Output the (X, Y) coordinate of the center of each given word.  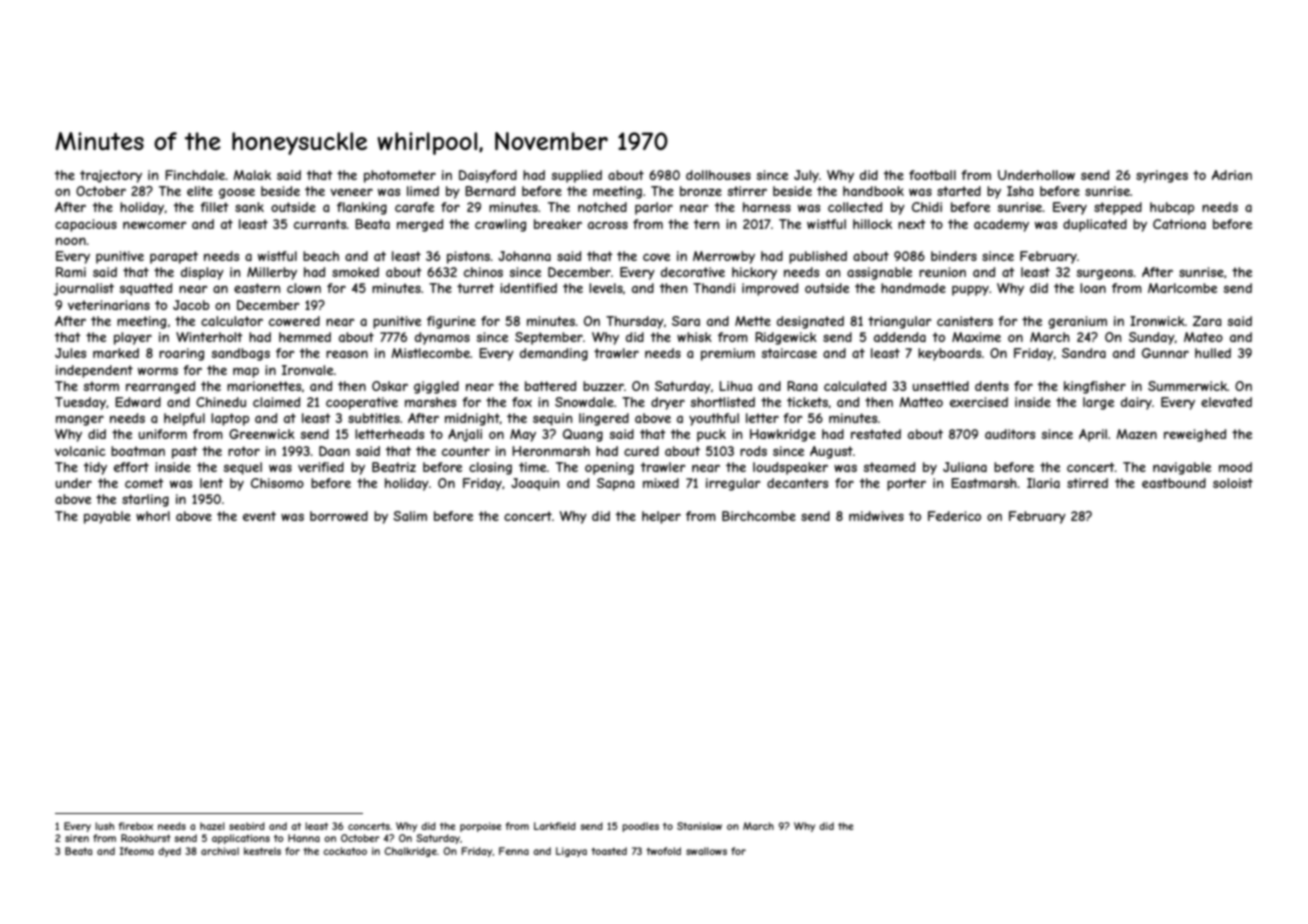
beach (321, 256)
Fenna (514, 851)
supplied (577, 176)
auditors (1010, 434)
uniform (163, 434)
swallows (706, 851)
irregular (733, 484)
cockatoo (345, 851)
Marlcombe (1182, 288)
